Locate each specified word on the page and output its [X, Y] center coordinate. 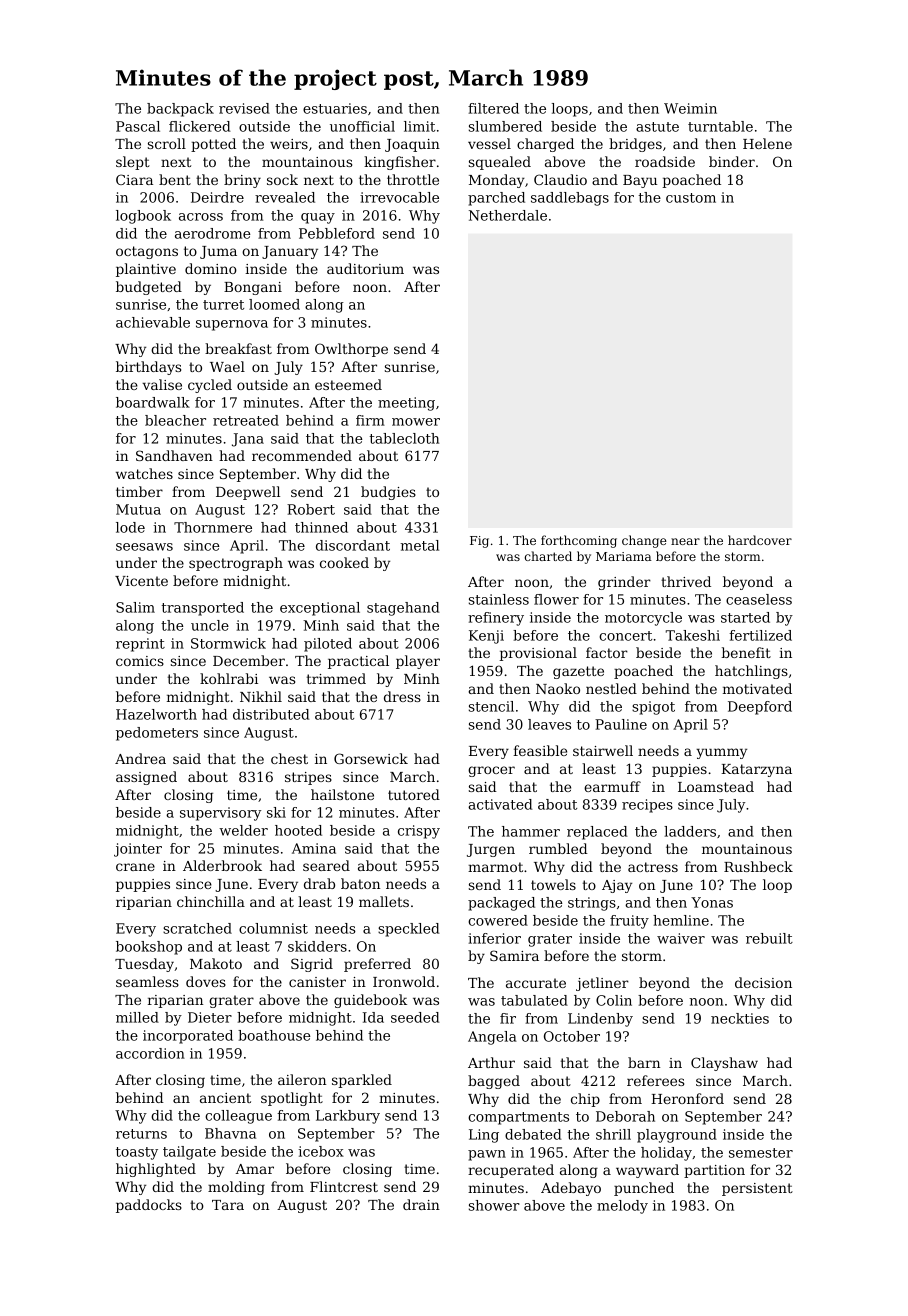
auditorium [365, 268]
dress [402, 696]
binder [732, 161]
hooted [298, 830]
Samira [514, 955]
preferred [377, 965]
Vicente [141, 581]
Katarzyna [756, 770]
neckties [740, 1018]
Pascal [138, 126]
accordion [150, 1053]
